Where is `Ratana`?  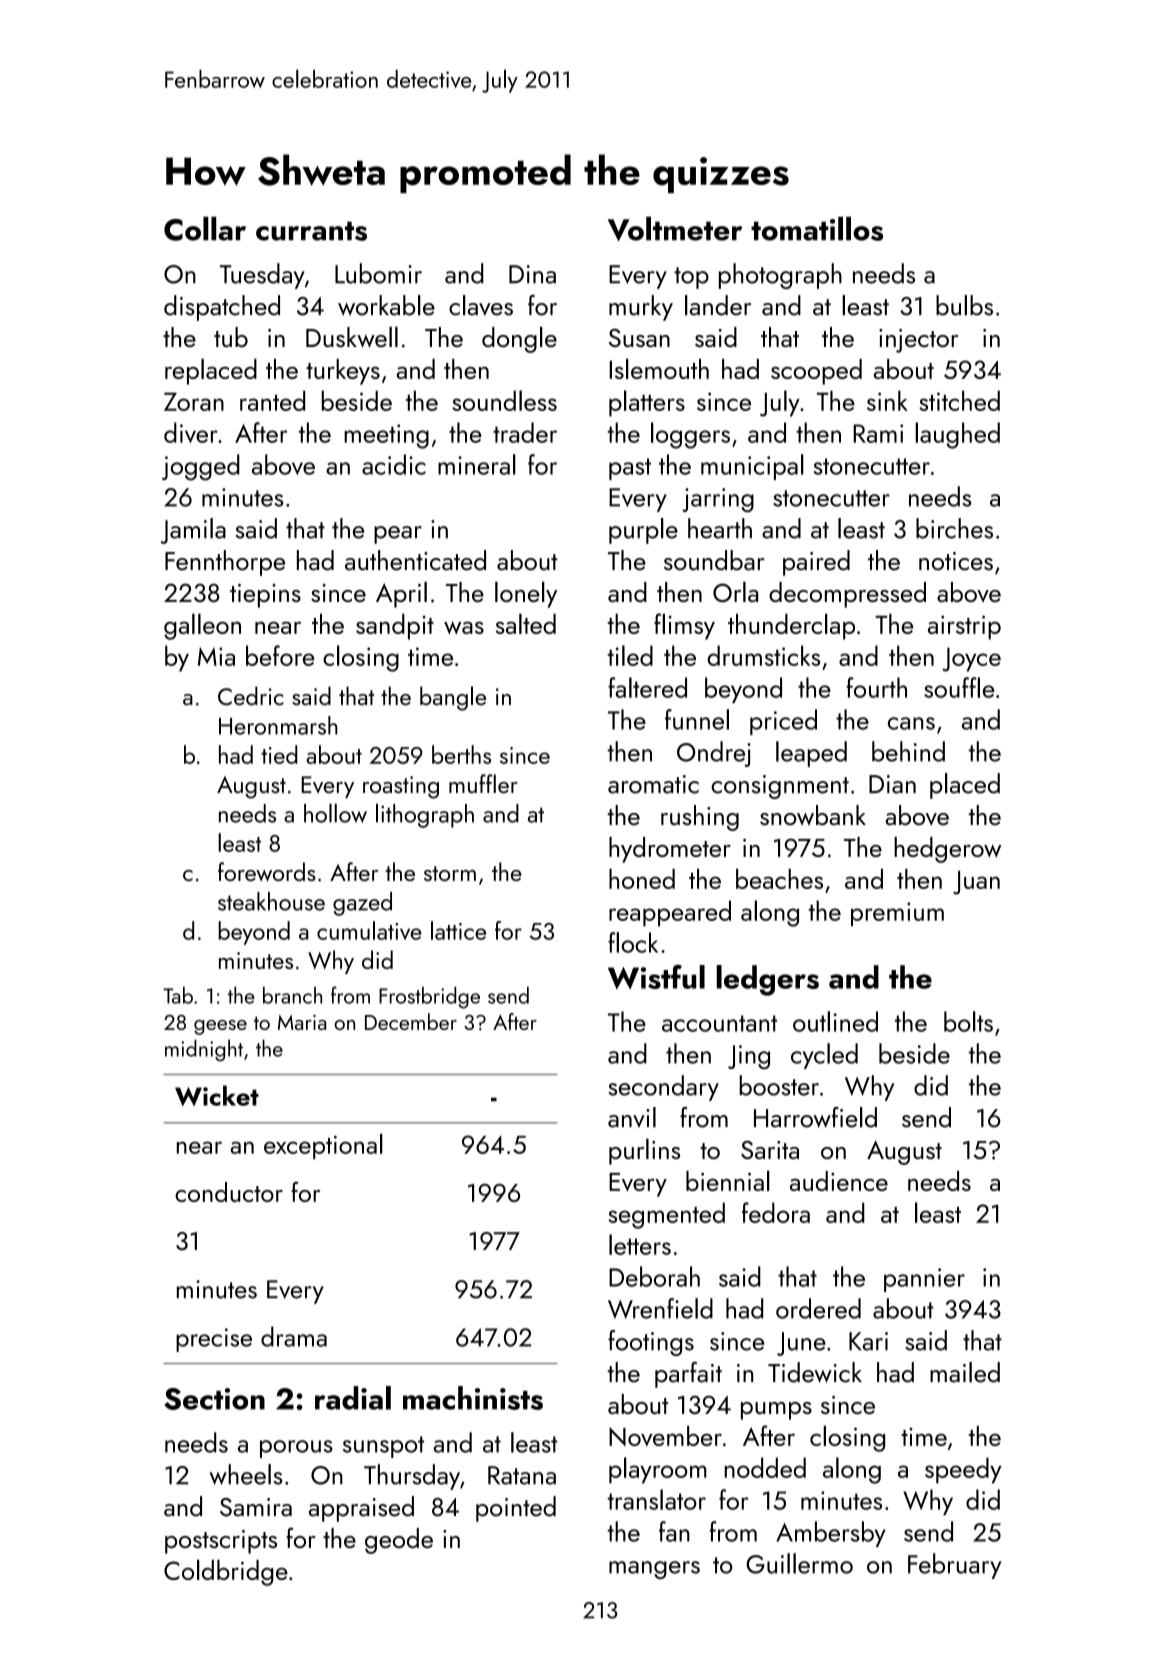 Ratana is located at coordinates (522, 1475).
